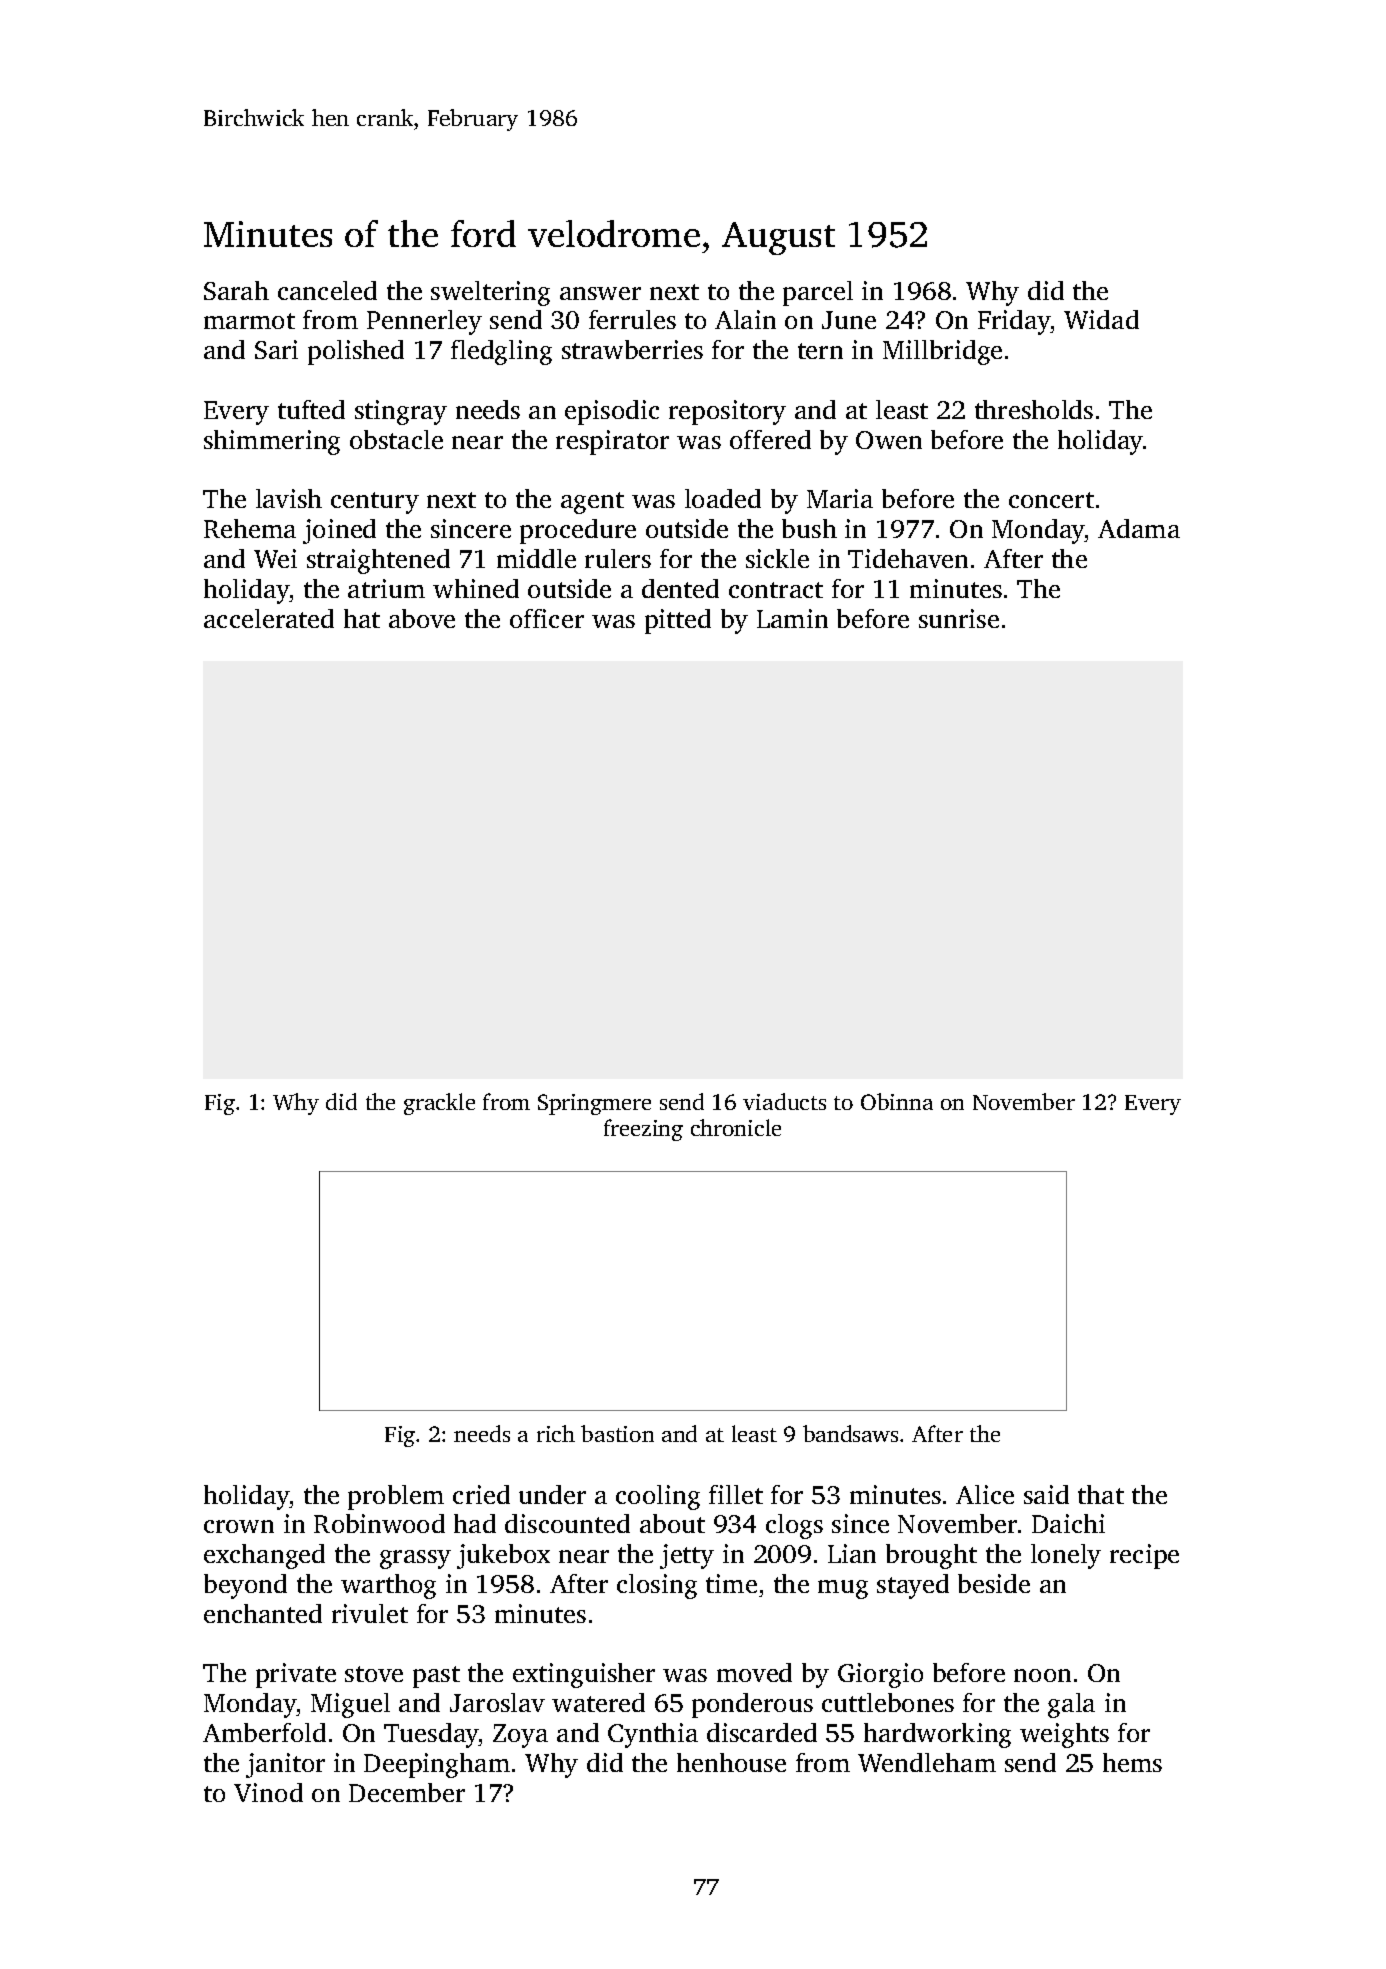  I want to click on viaducts, so click(784, 1101).
